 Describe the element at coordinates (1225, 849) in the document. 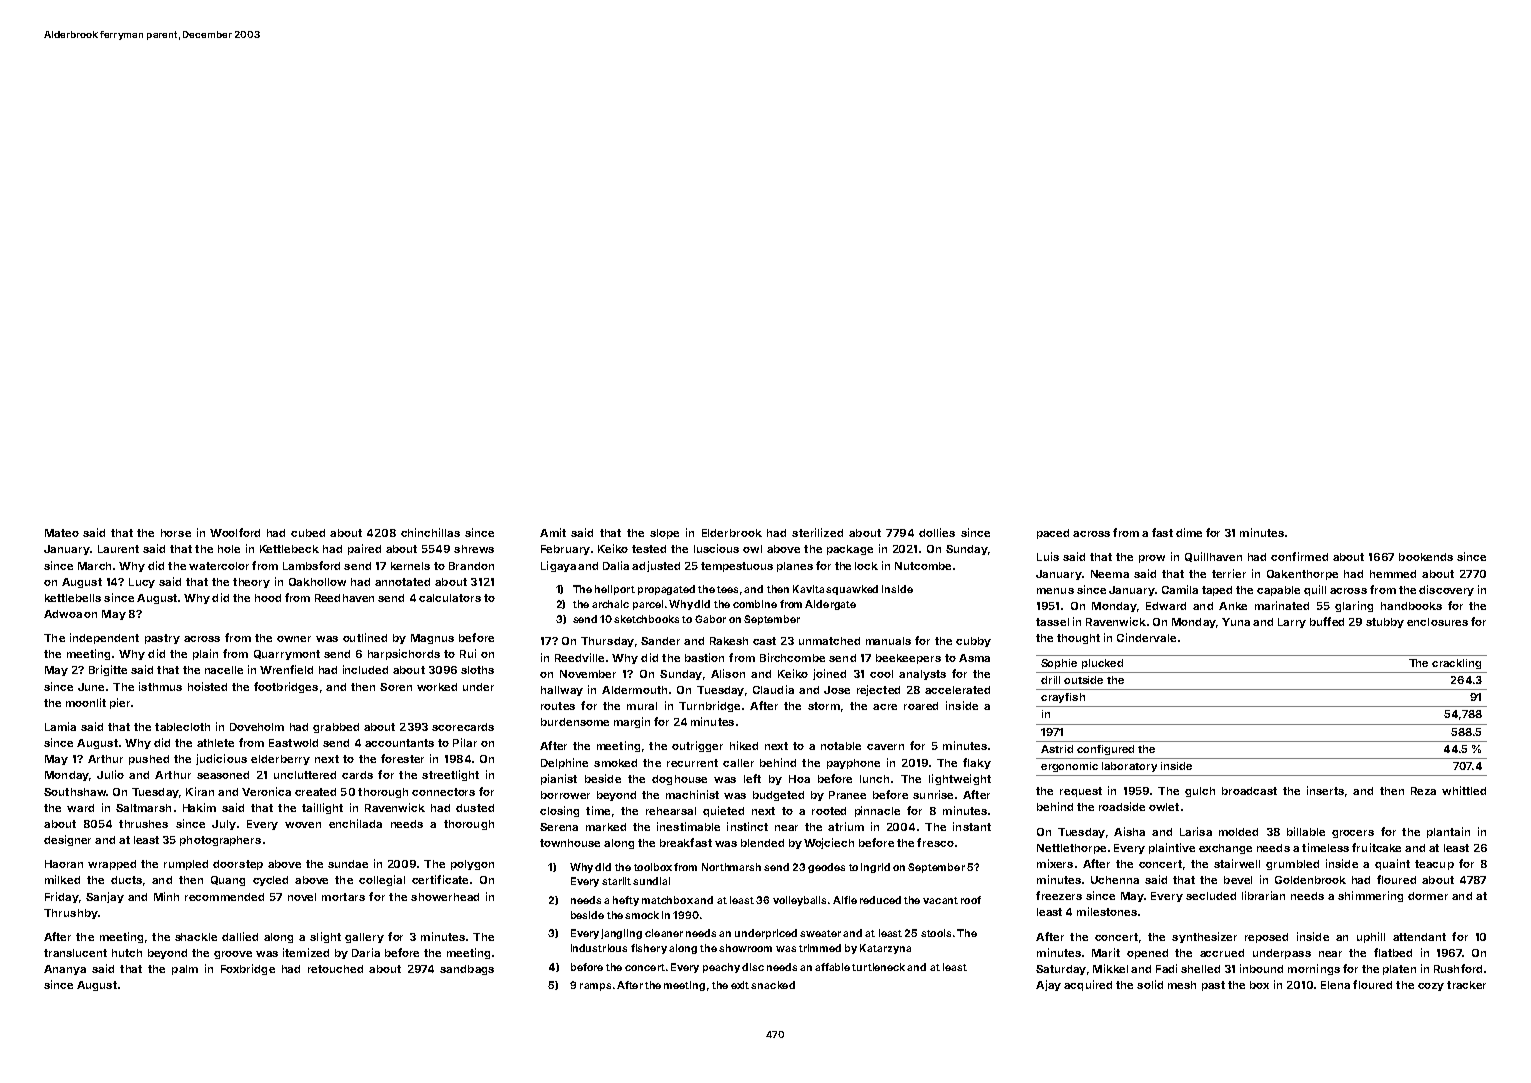

I see `exchange` at that location.
